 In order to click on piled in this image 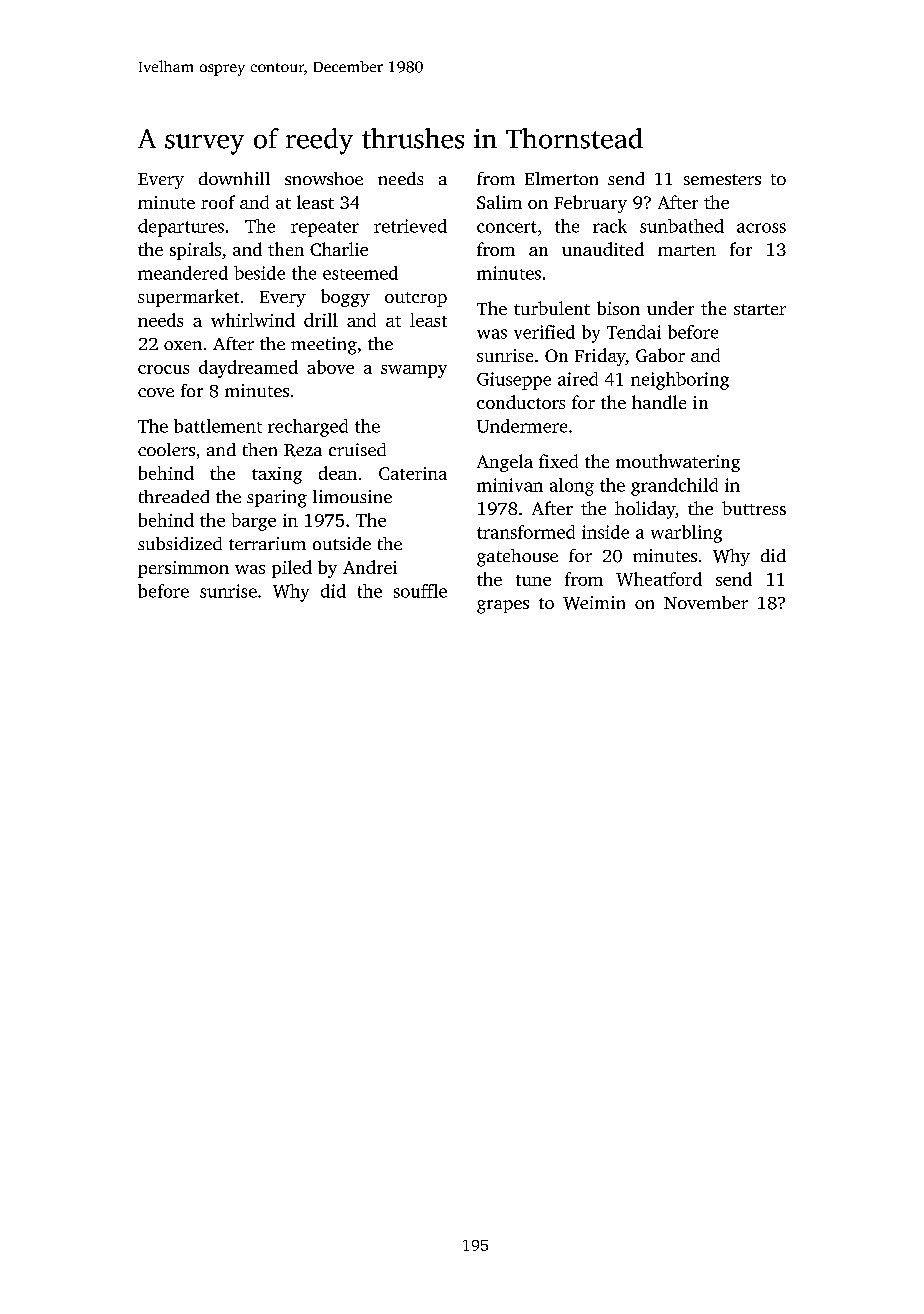, I will do `click(292, 569)`.
